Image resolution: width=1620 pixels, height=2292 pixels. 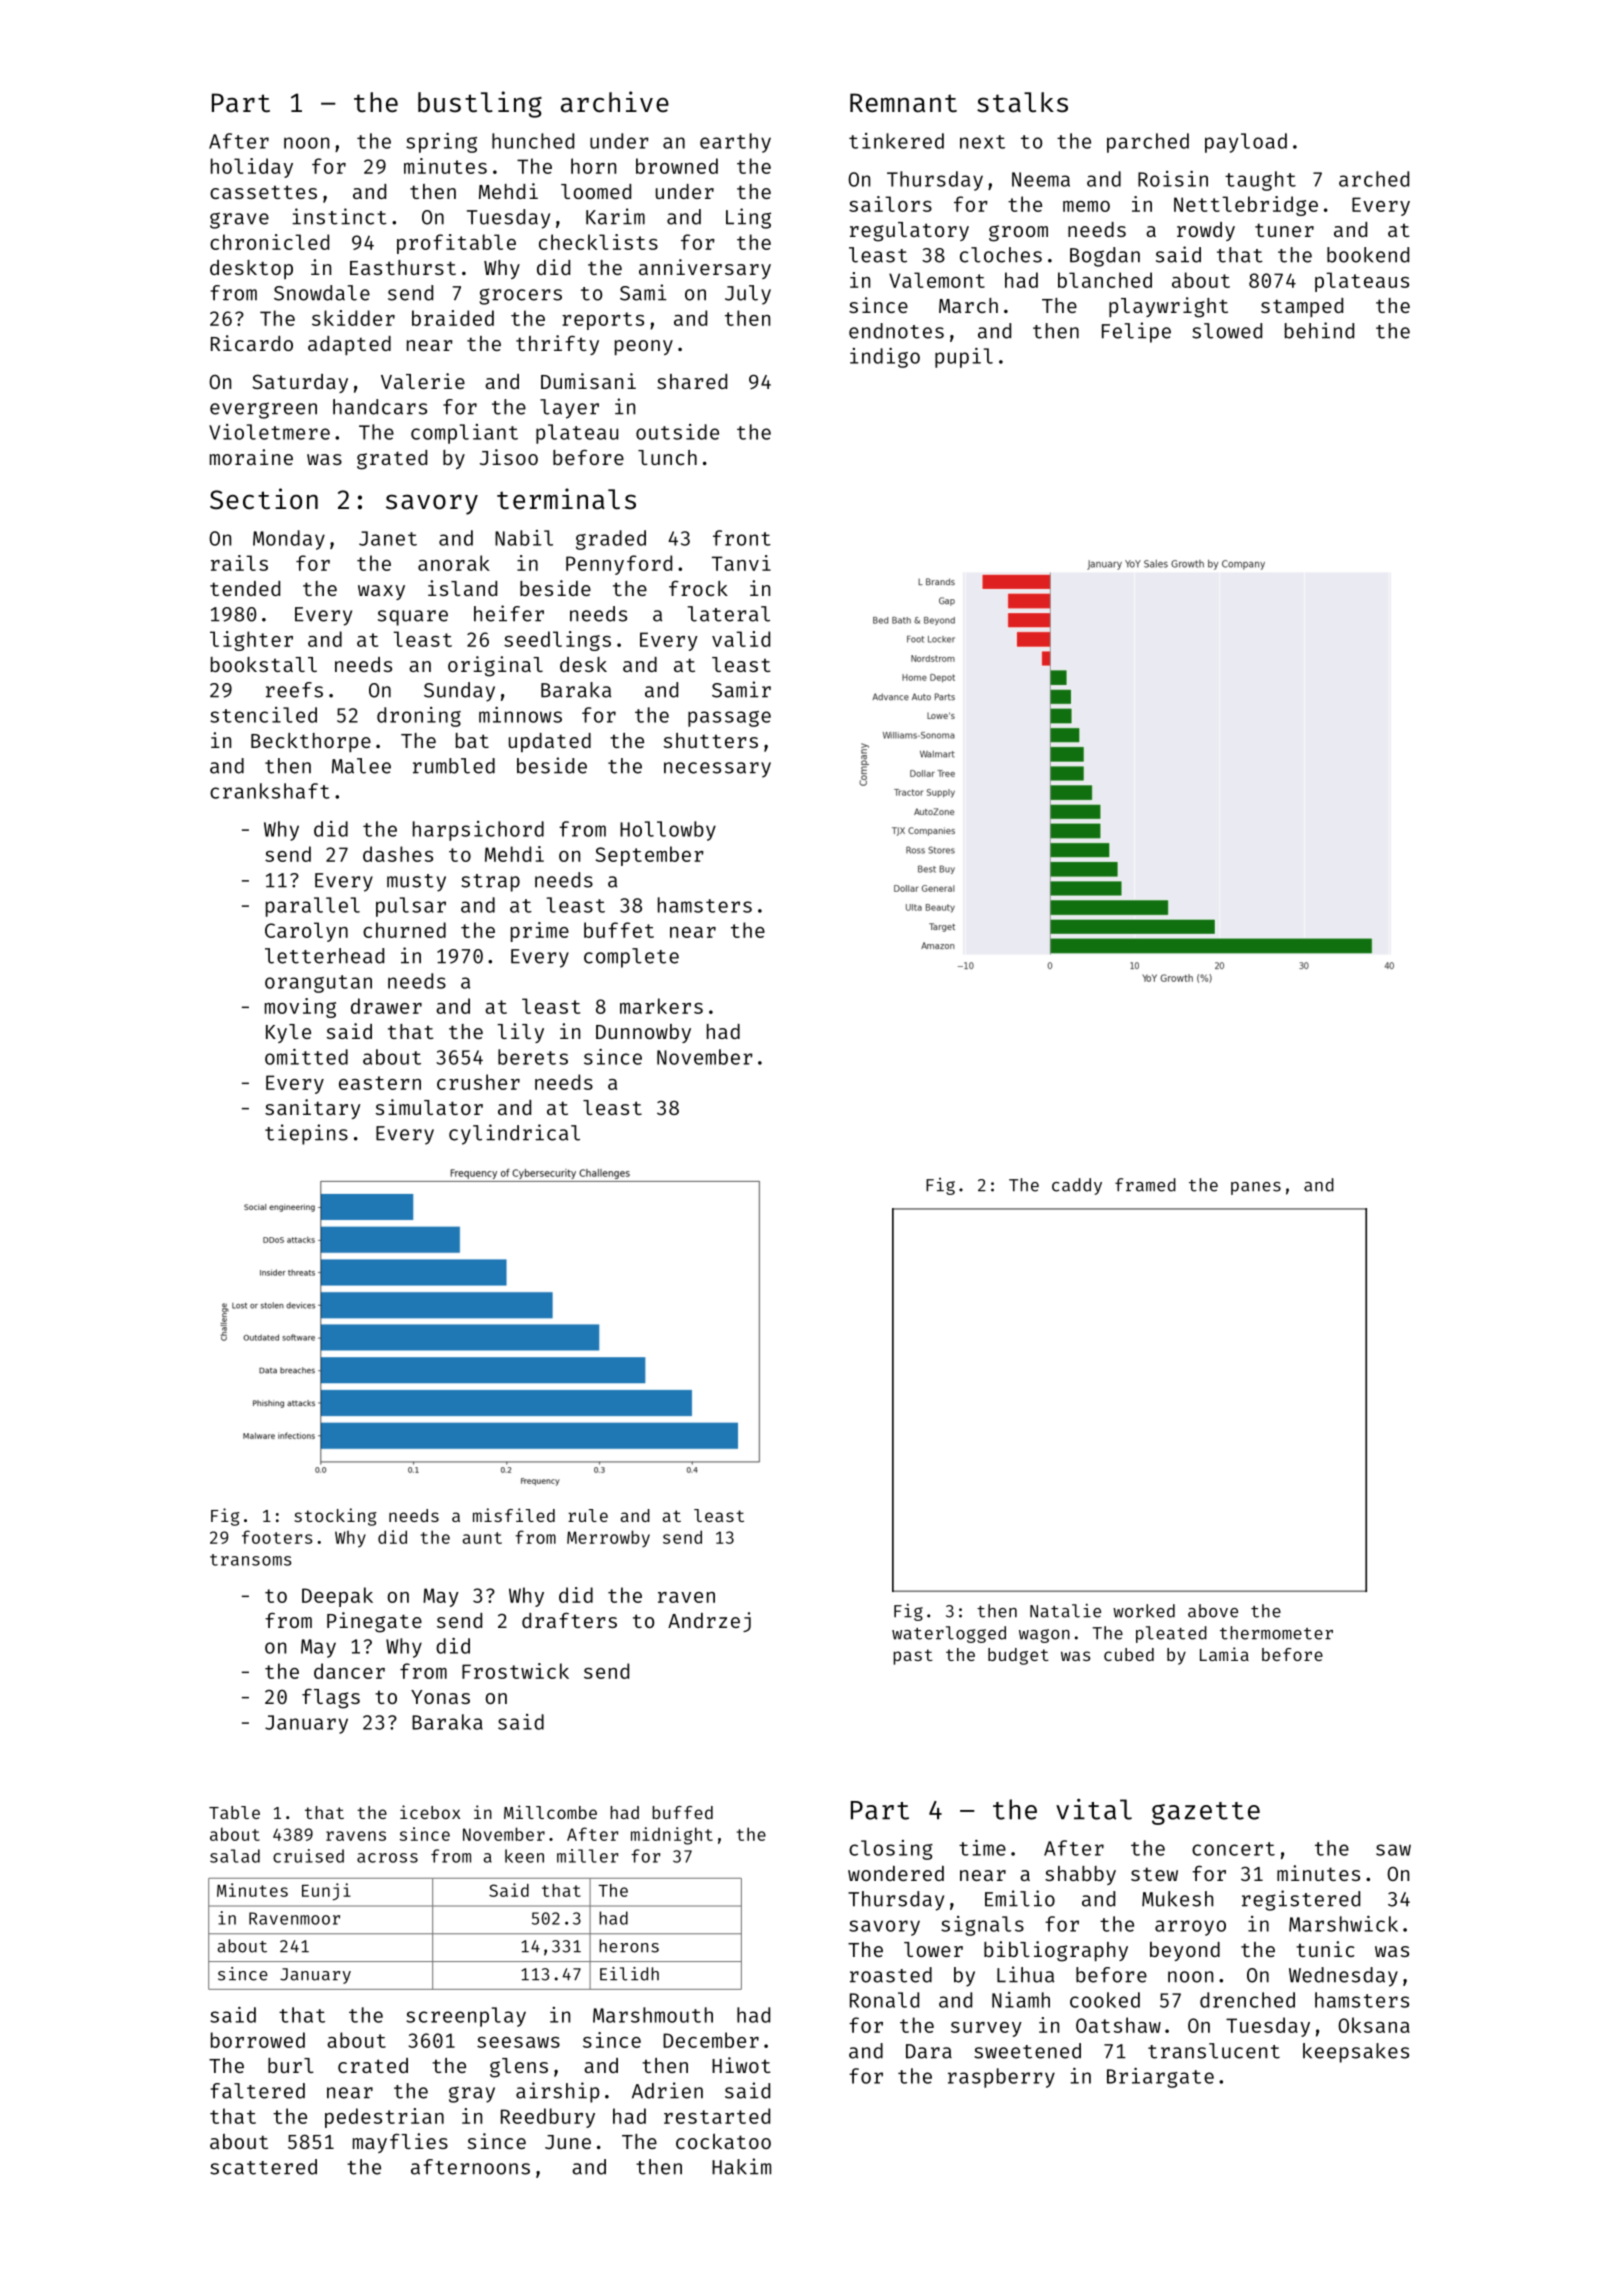 What do you see at coordinates (929, 2051) in the screenshot?
I see `Dara` at bounding box center [929, 2051].
